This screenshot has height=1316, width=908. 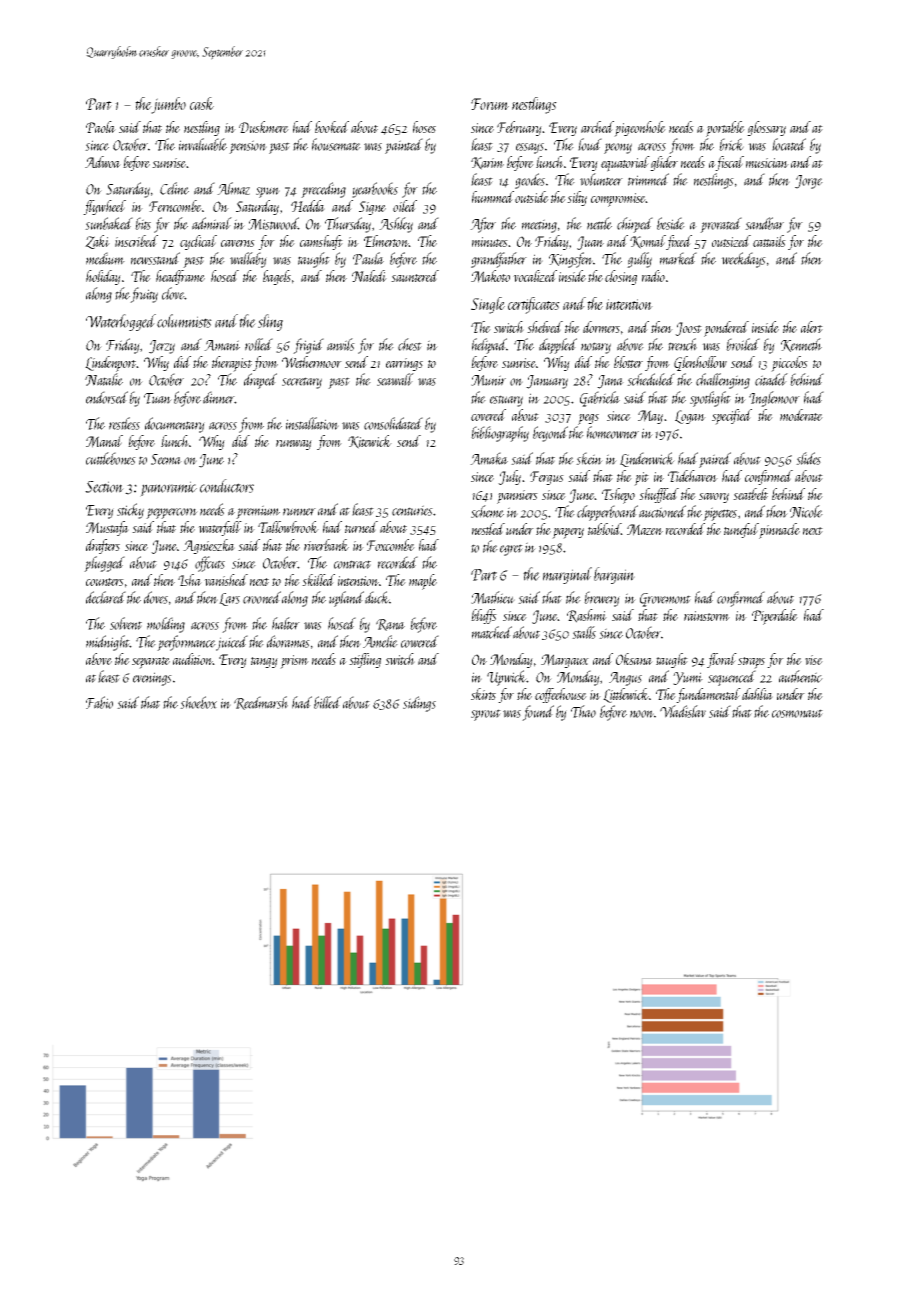 I want to click on Jorge, so click(x=809, y=182).
